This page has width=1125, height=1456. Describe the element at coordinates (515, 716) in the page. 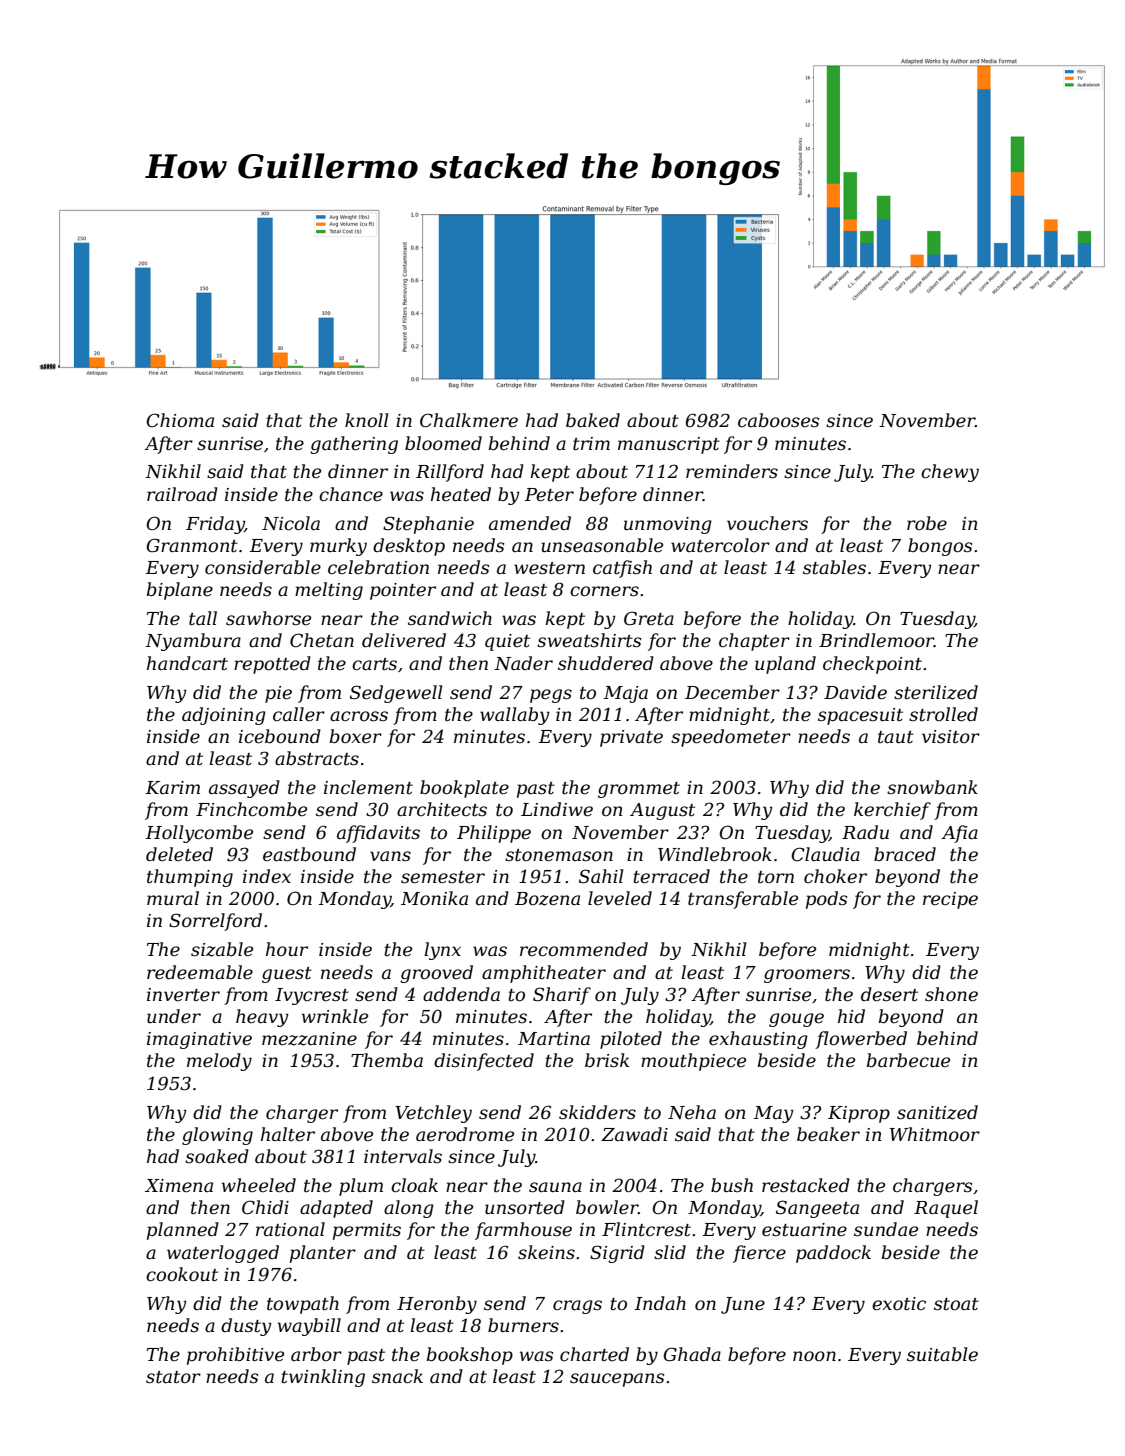

I see `wallaby` at that location.
